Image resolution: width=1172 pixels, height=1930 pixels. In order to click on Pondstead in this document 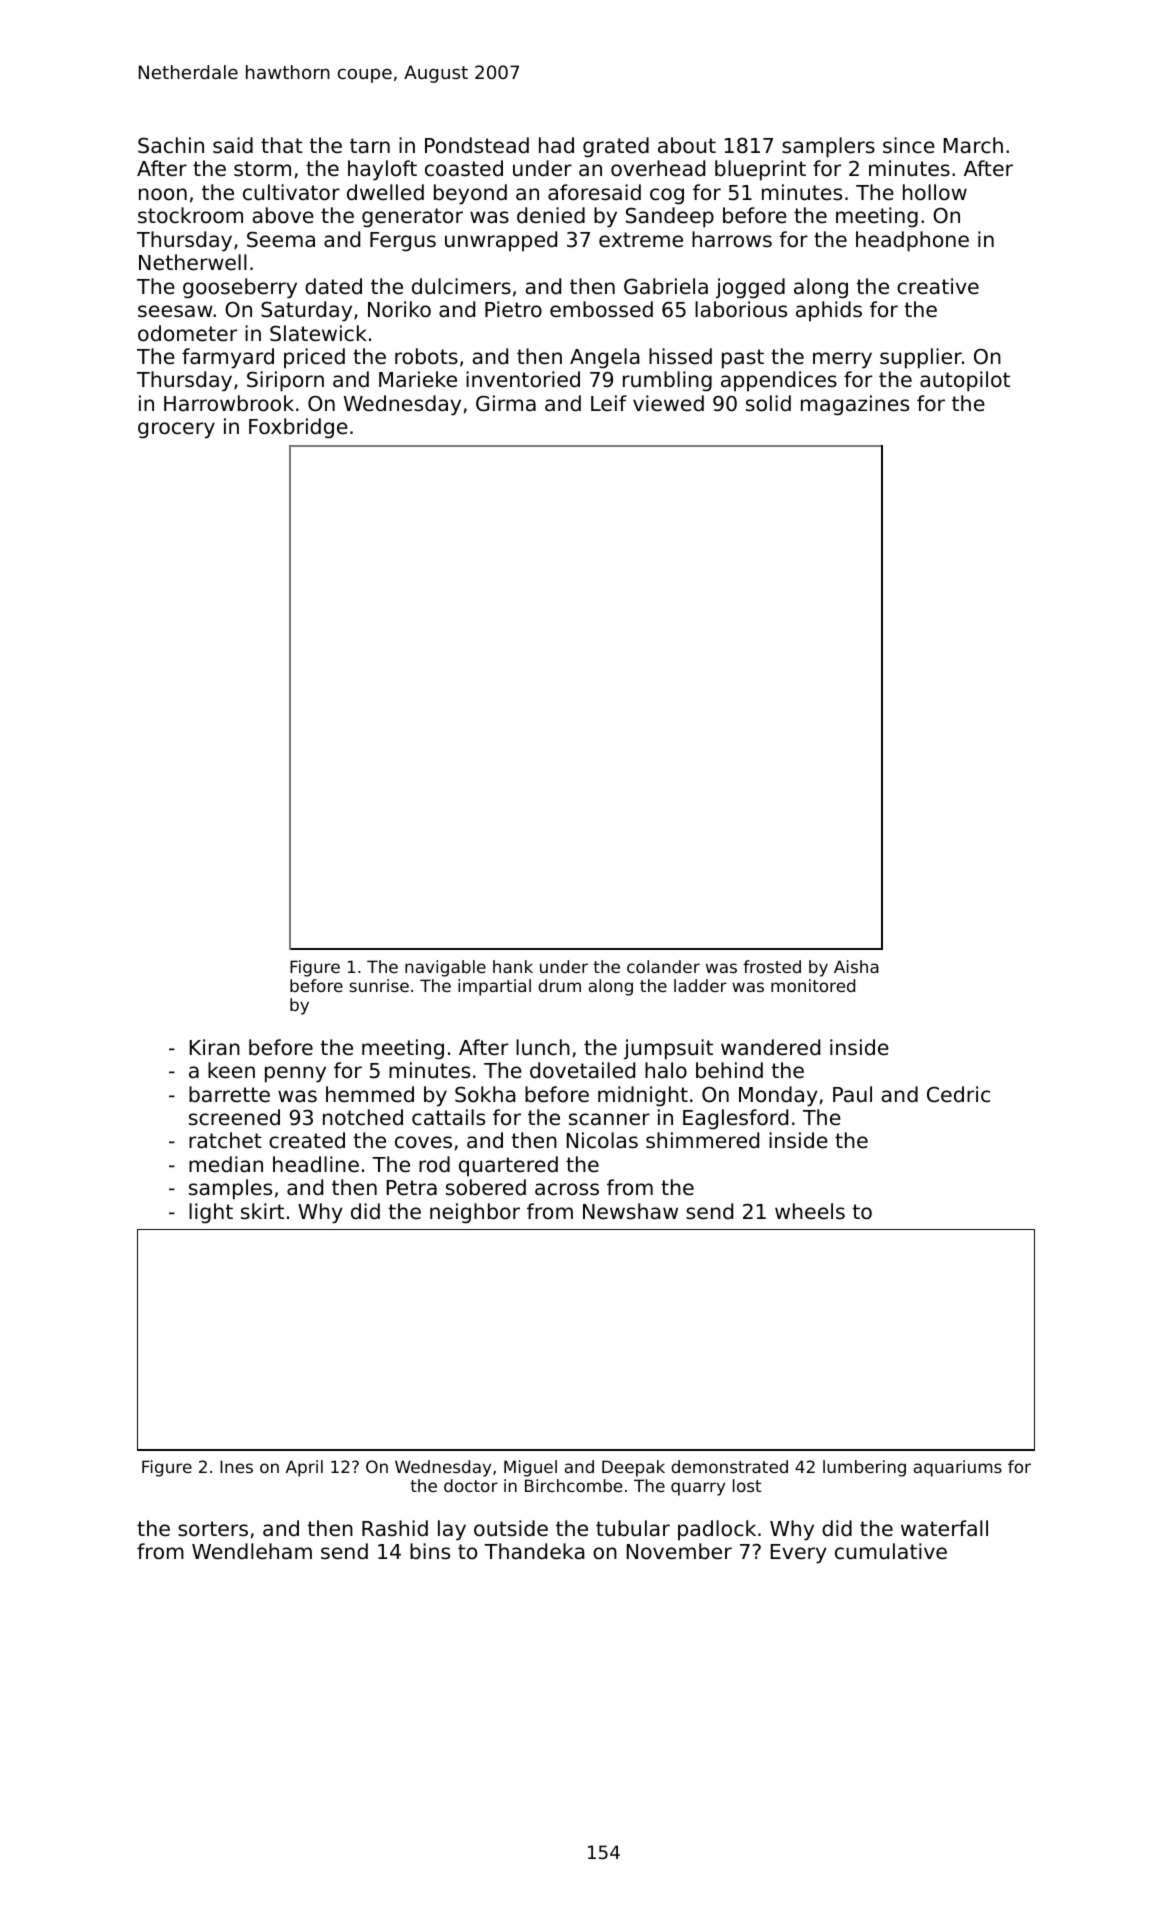, I will do `click(477, 145)`.
